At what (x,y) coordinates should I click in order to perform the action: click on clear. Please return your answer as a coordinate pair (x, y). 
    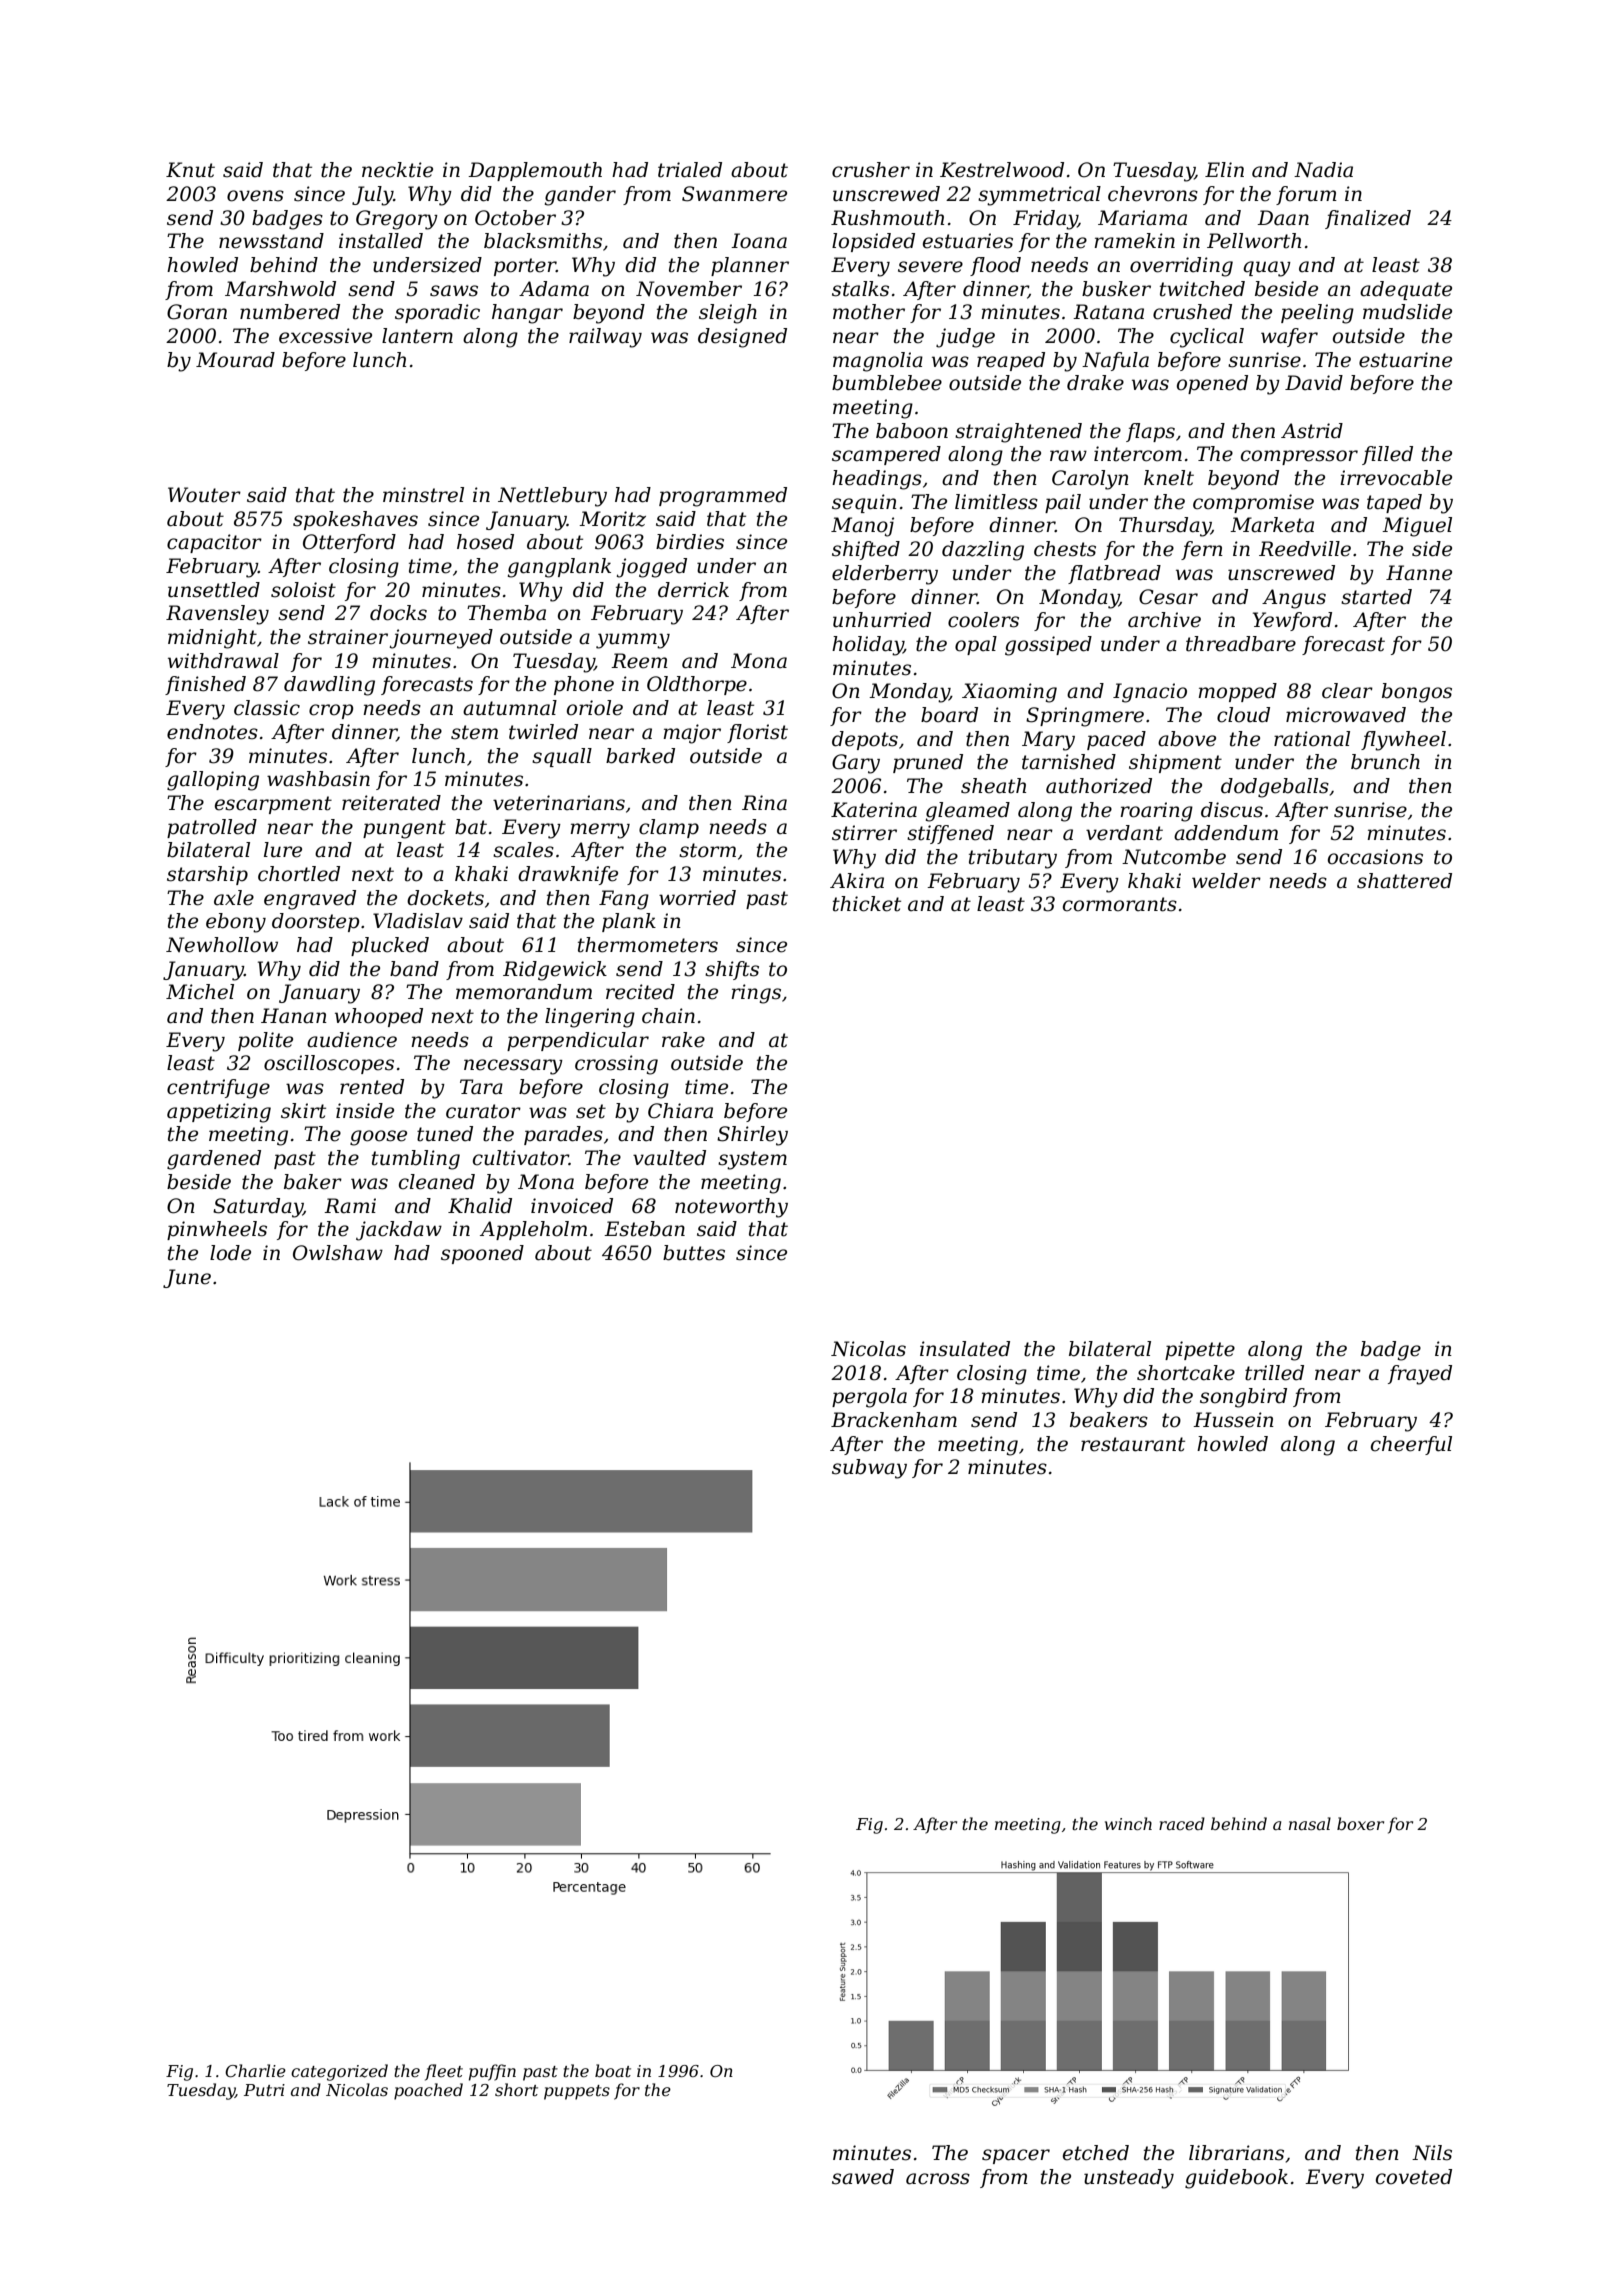
    Looking at the image, I should click on (1347, 691).
